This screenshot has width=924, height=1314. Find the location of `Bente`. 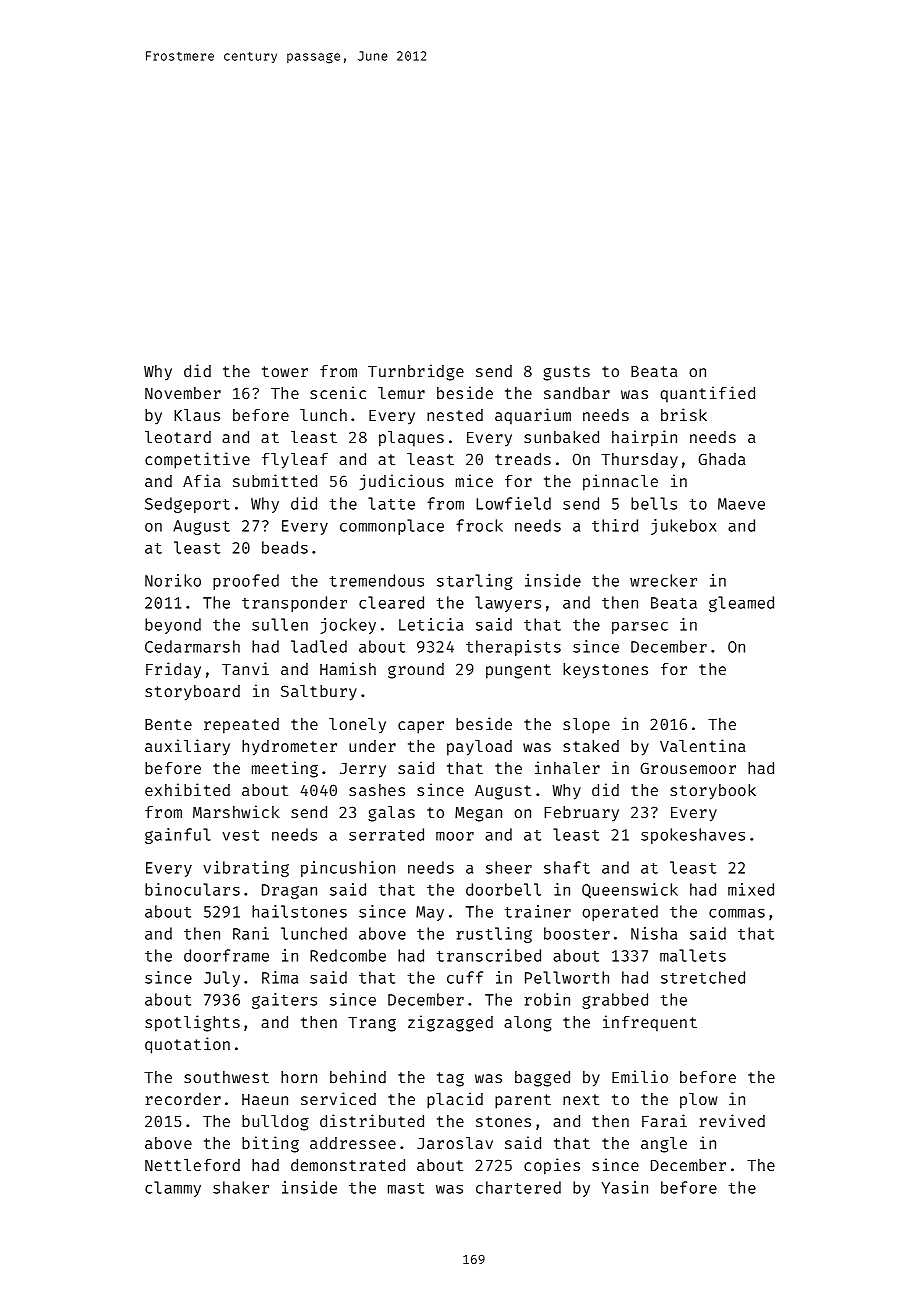

Bente is located at coordinates (168, 724).
